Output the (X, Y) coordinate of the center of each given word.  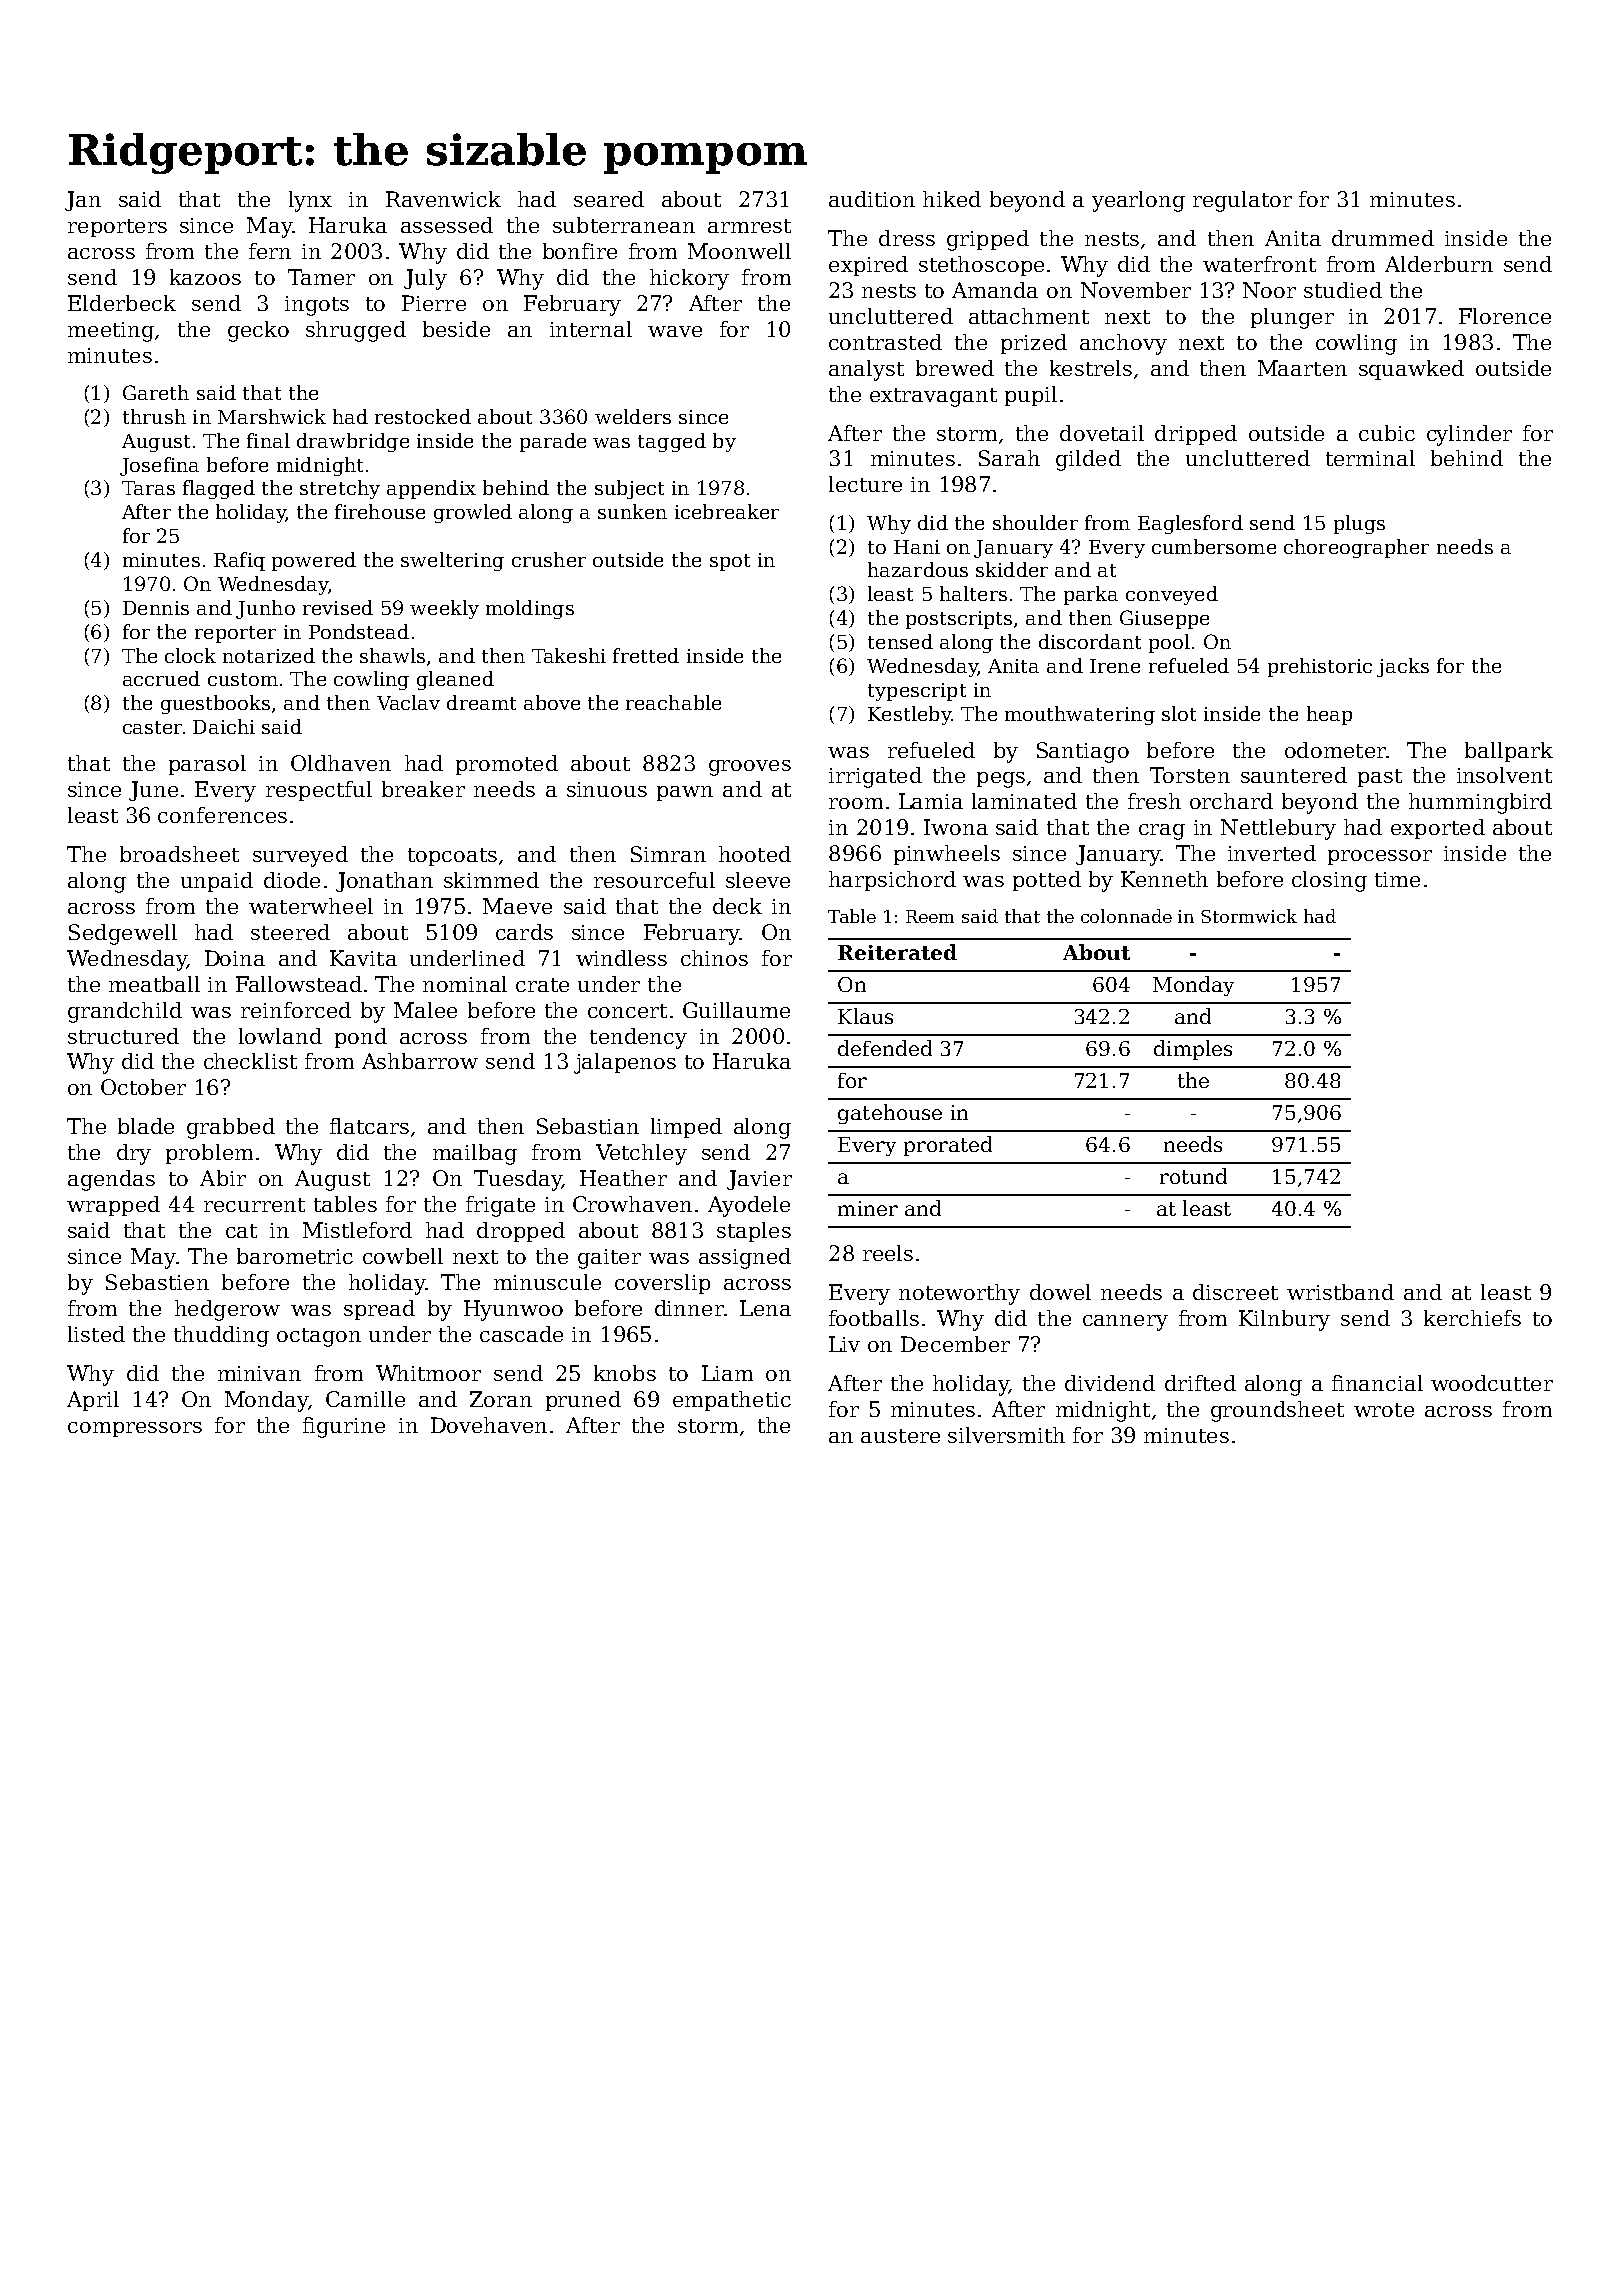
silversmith (1006, 1435)
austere (900, 1436)
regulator (1242, 201)
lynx (310, 201)
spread (379, 1310)
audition (872, 199)
